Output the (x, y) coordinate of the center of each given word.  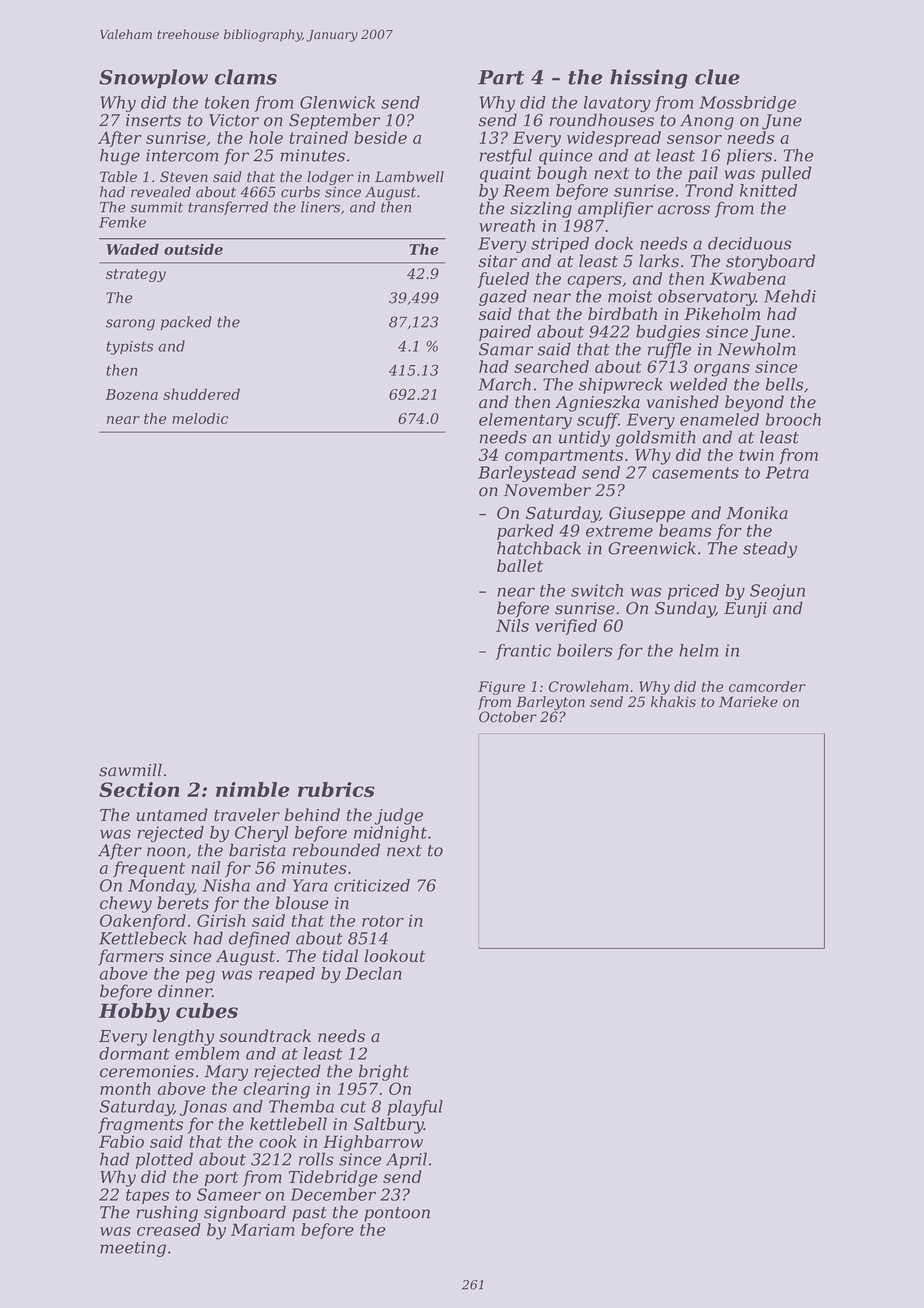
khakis (673, 701)
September (334, 121)
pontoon (397, 1214)
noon (166, 852)
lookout (395, 955)
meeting (133, 1249)
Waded (132, 249)
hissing (649, 79)
